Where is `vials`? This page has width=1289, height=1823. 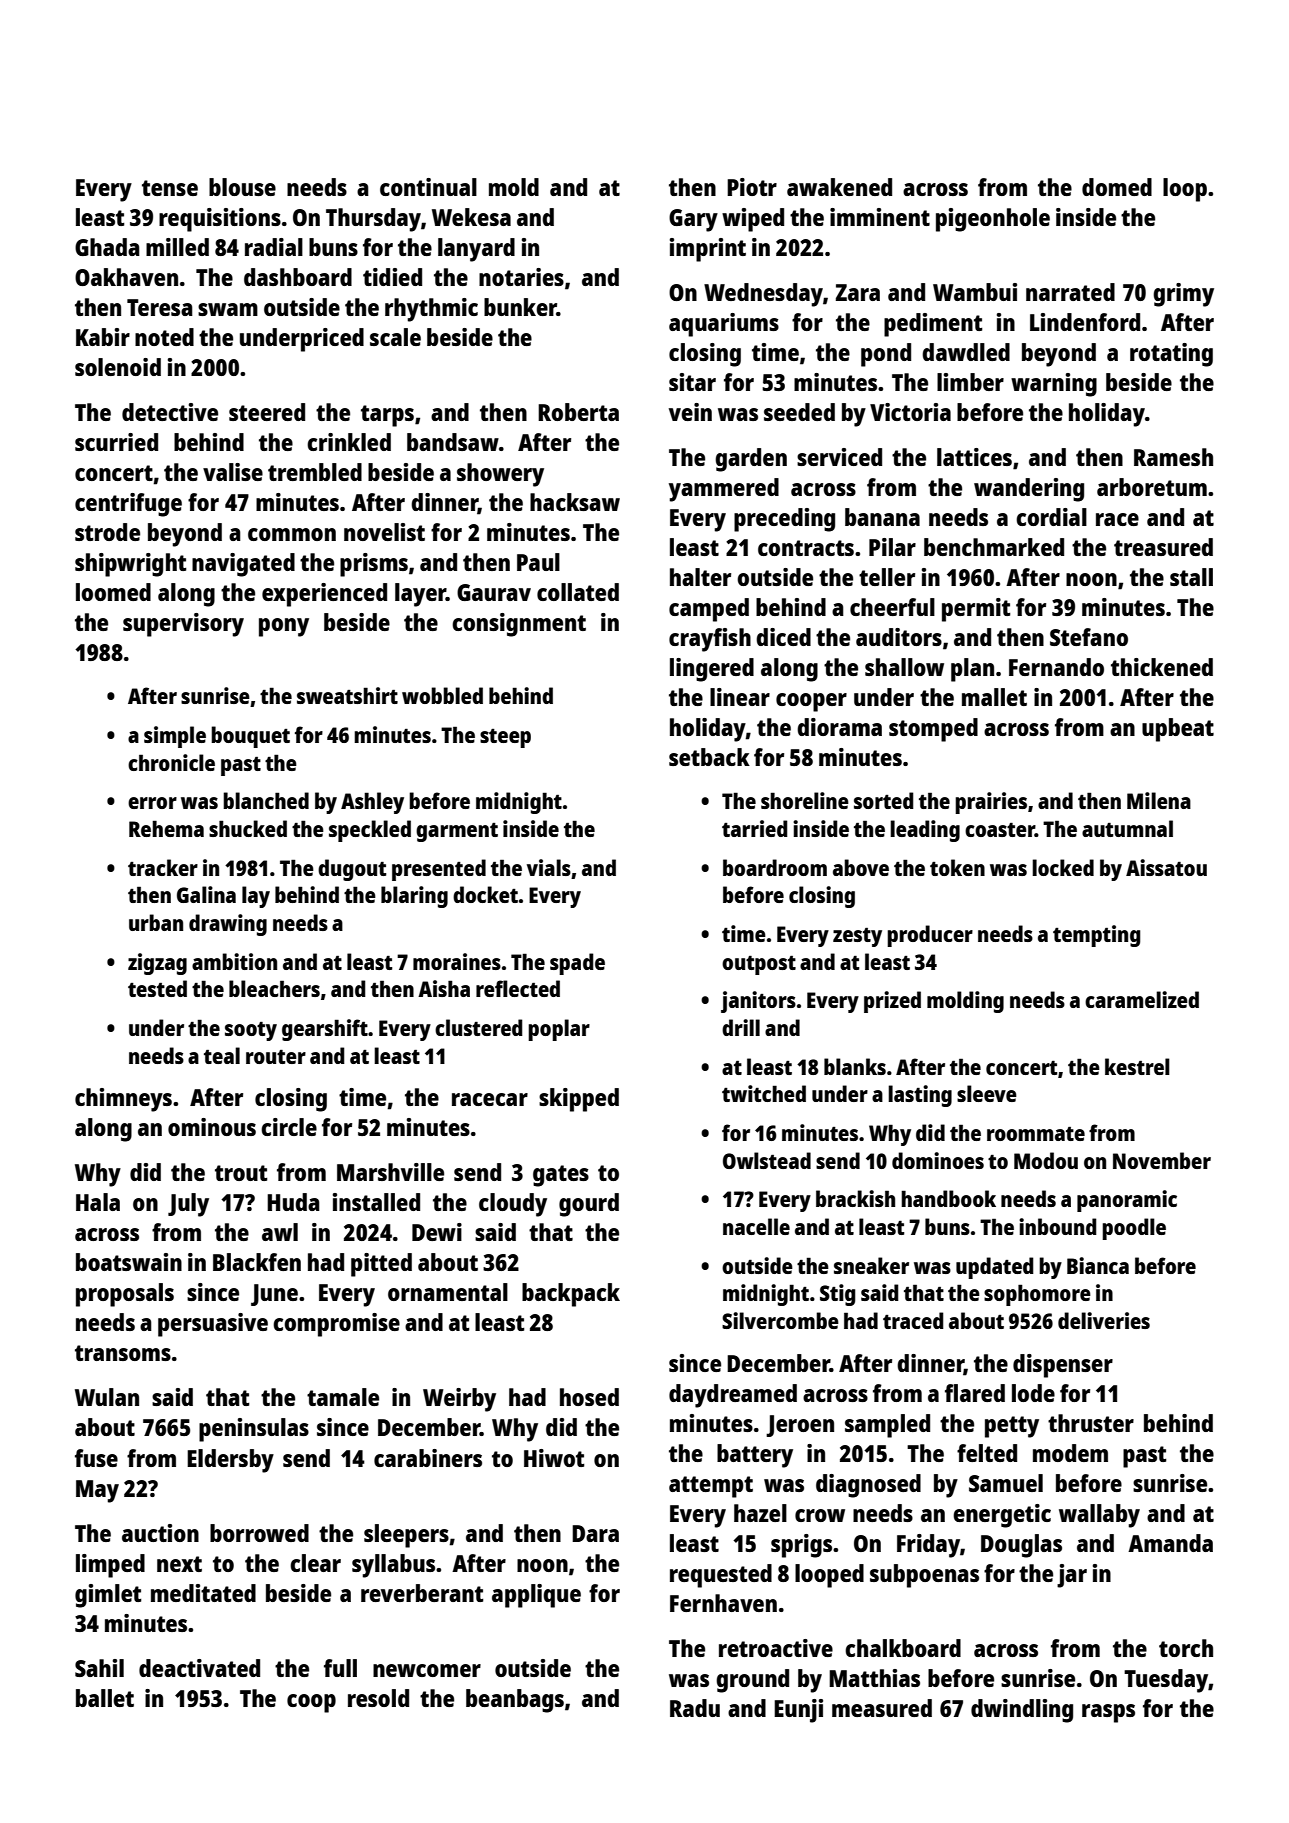 vials is located at coordinates (549, 867).
